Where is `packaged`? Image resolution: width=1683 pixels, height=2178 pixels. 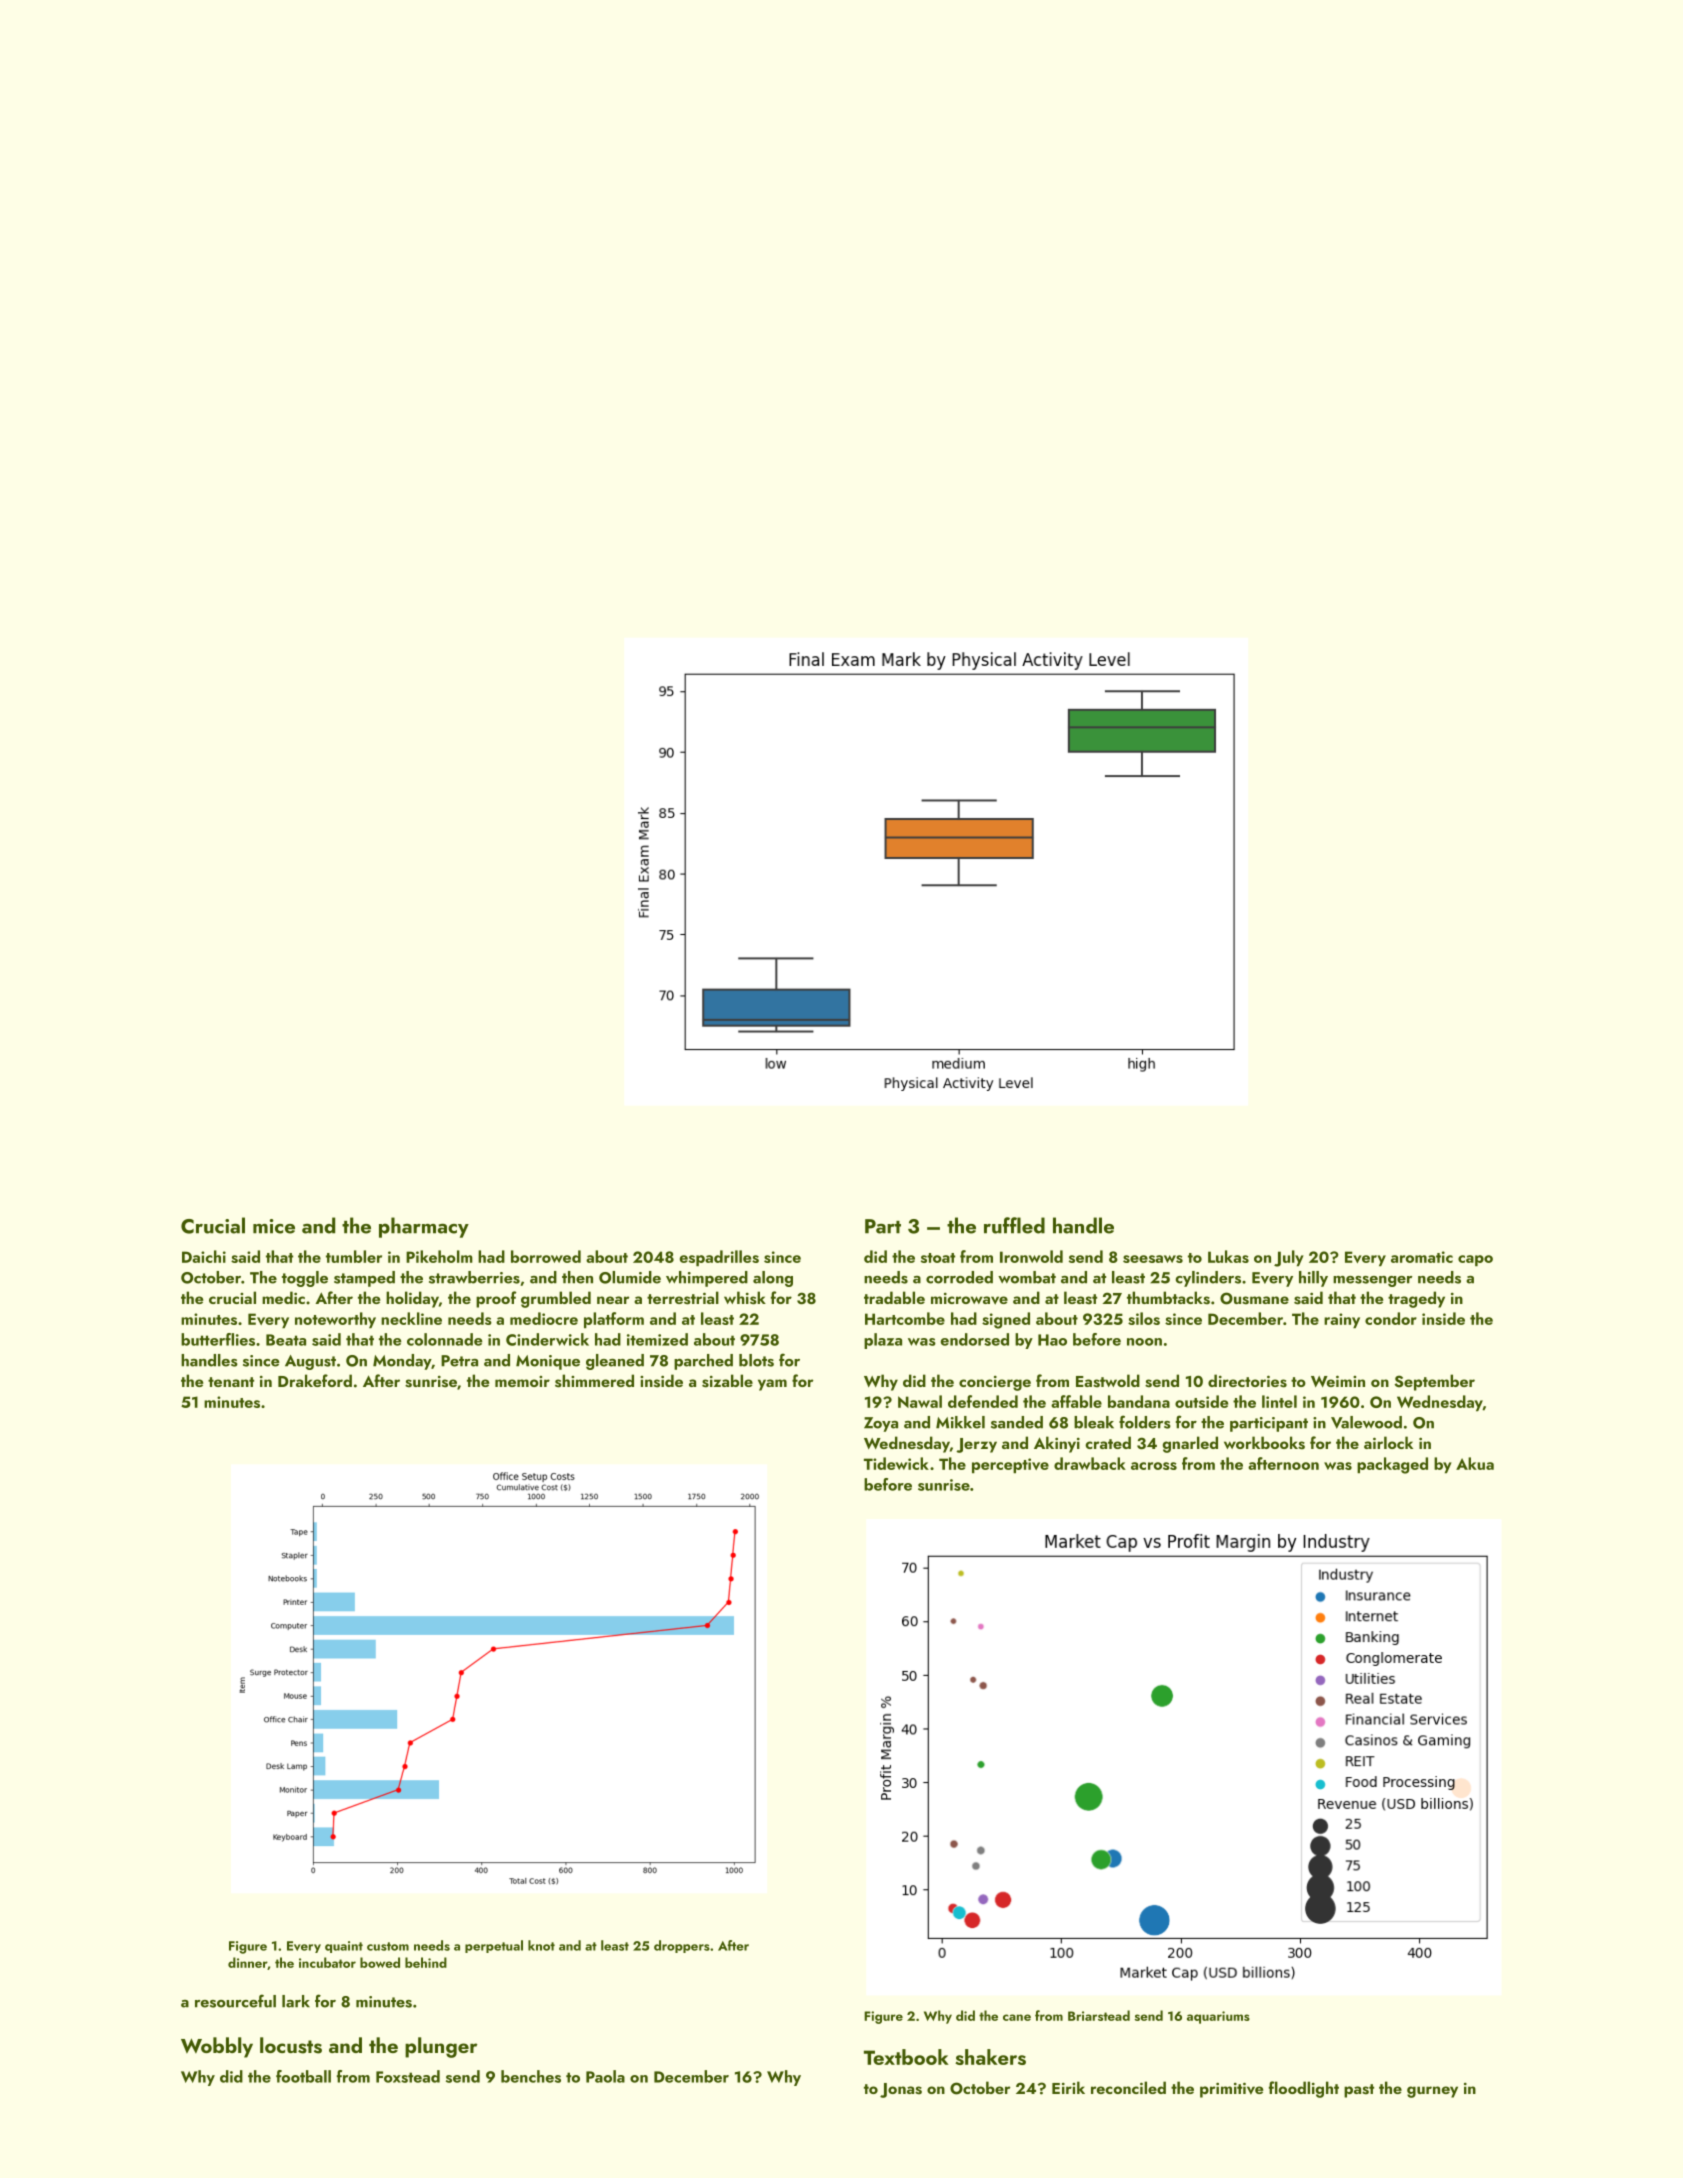
packaged is located at coordinates (1392, 1465).
